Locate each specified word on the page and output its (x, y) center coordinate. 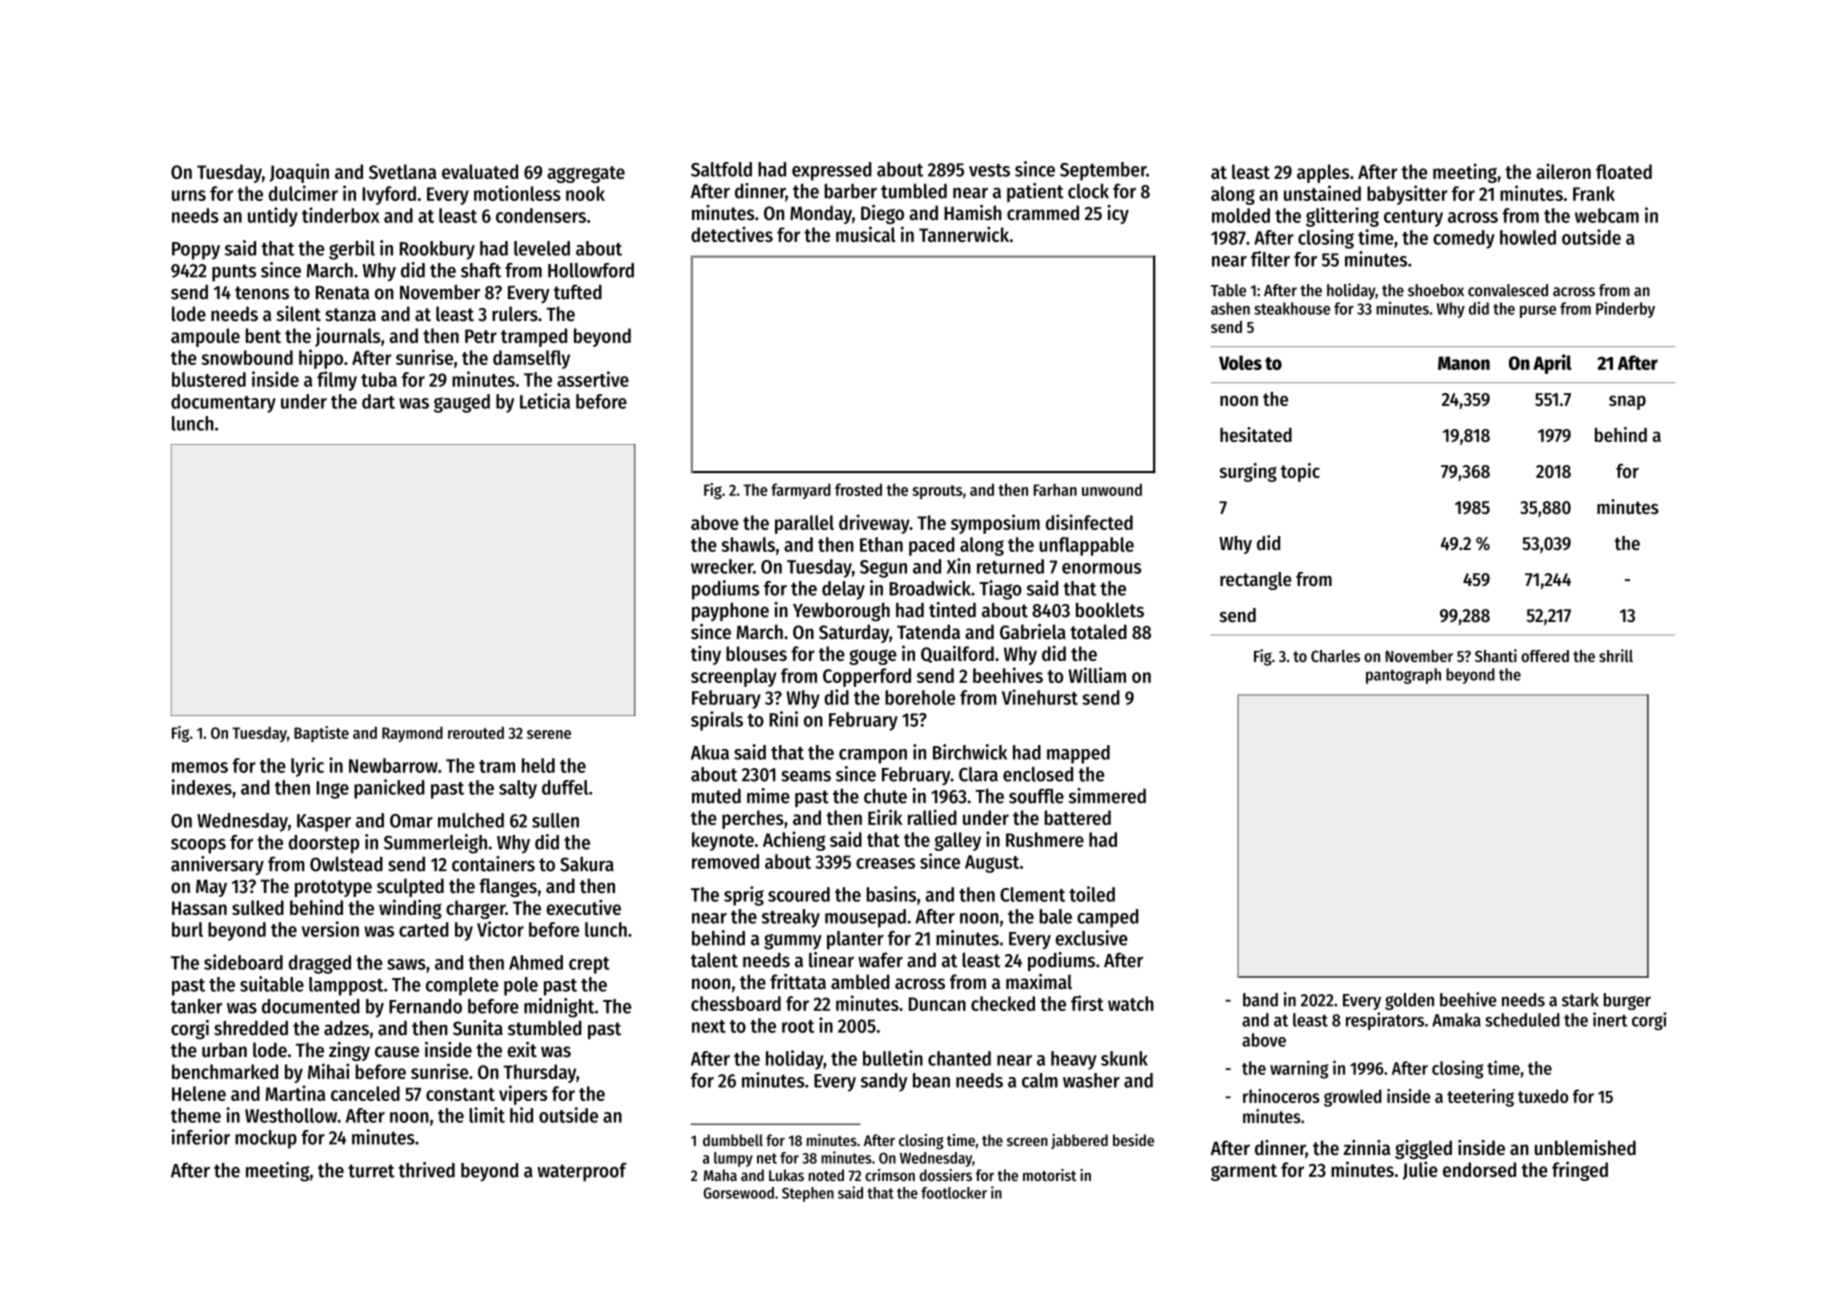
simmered (1107, 796)
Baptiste (321, 734)
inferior (201, 1137)
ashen (1230, 308)
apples (1323, 173)
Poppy (196, 251)
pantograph (1403, 676)
